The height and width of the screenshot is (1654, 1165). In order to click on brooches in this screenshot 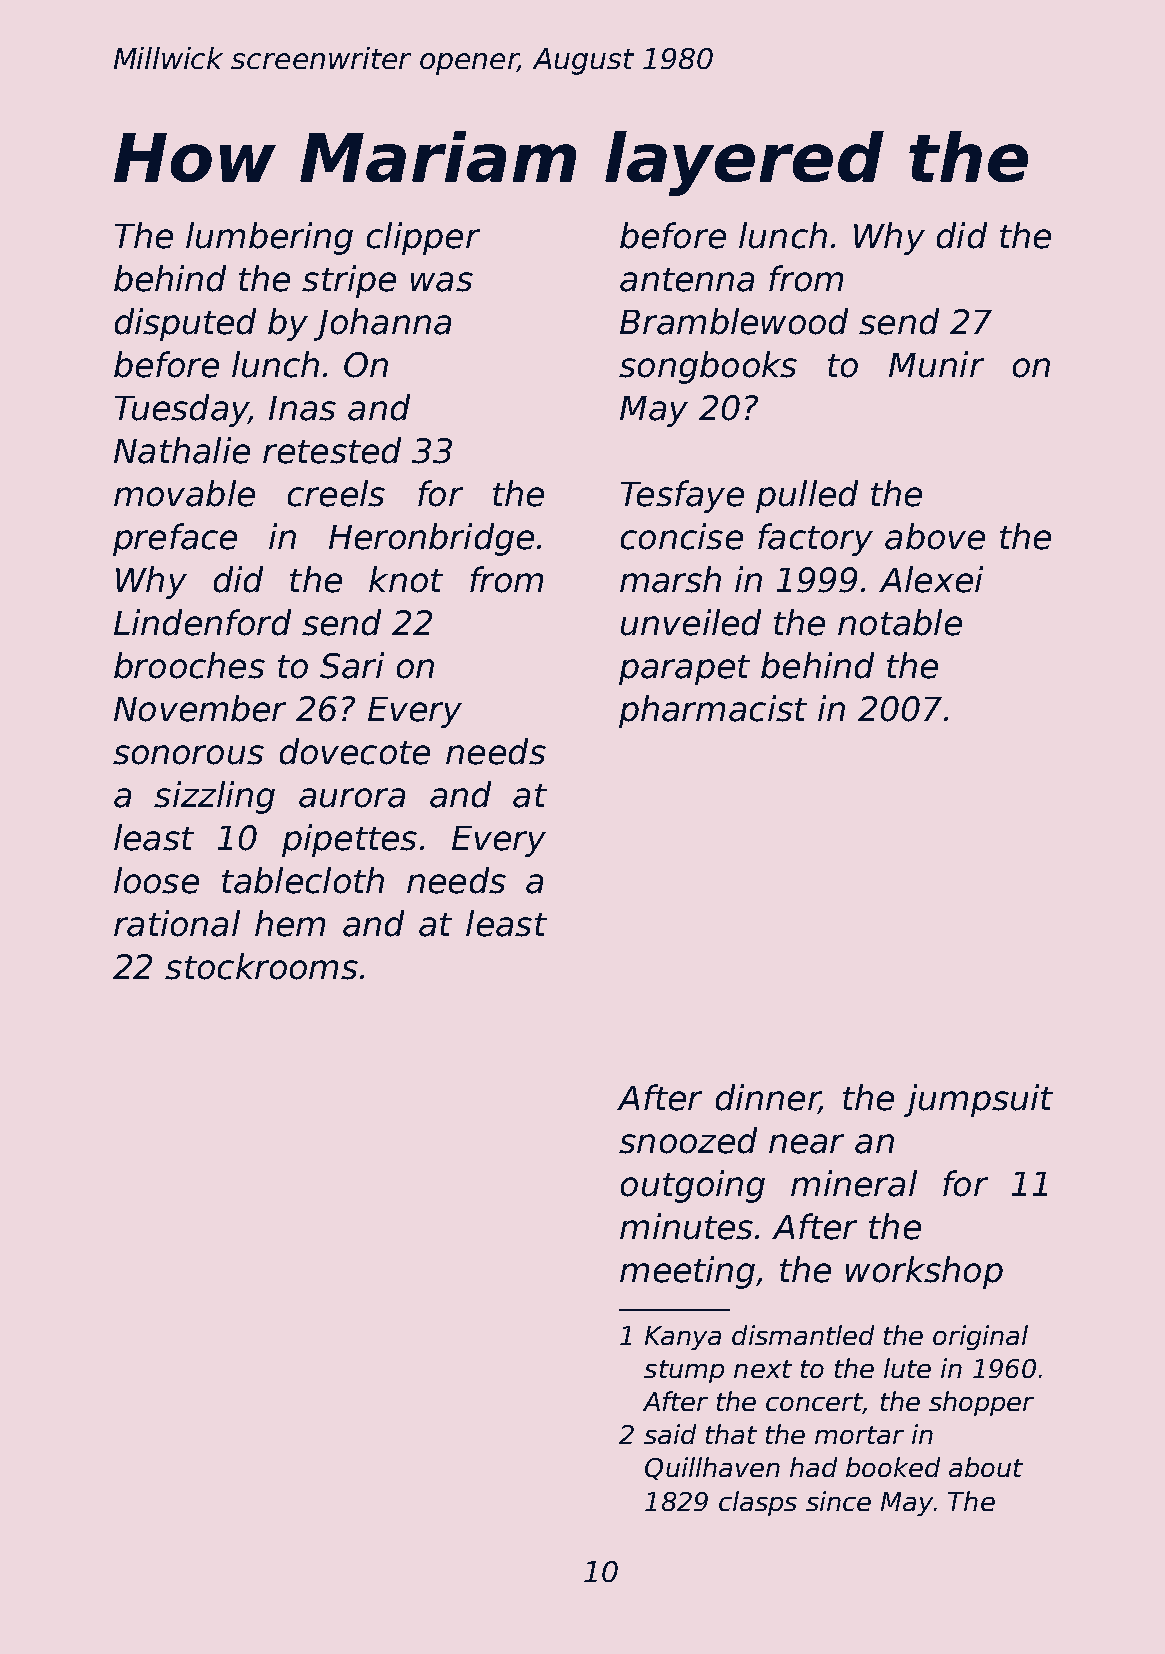, I will do `click(189, 665)`.
